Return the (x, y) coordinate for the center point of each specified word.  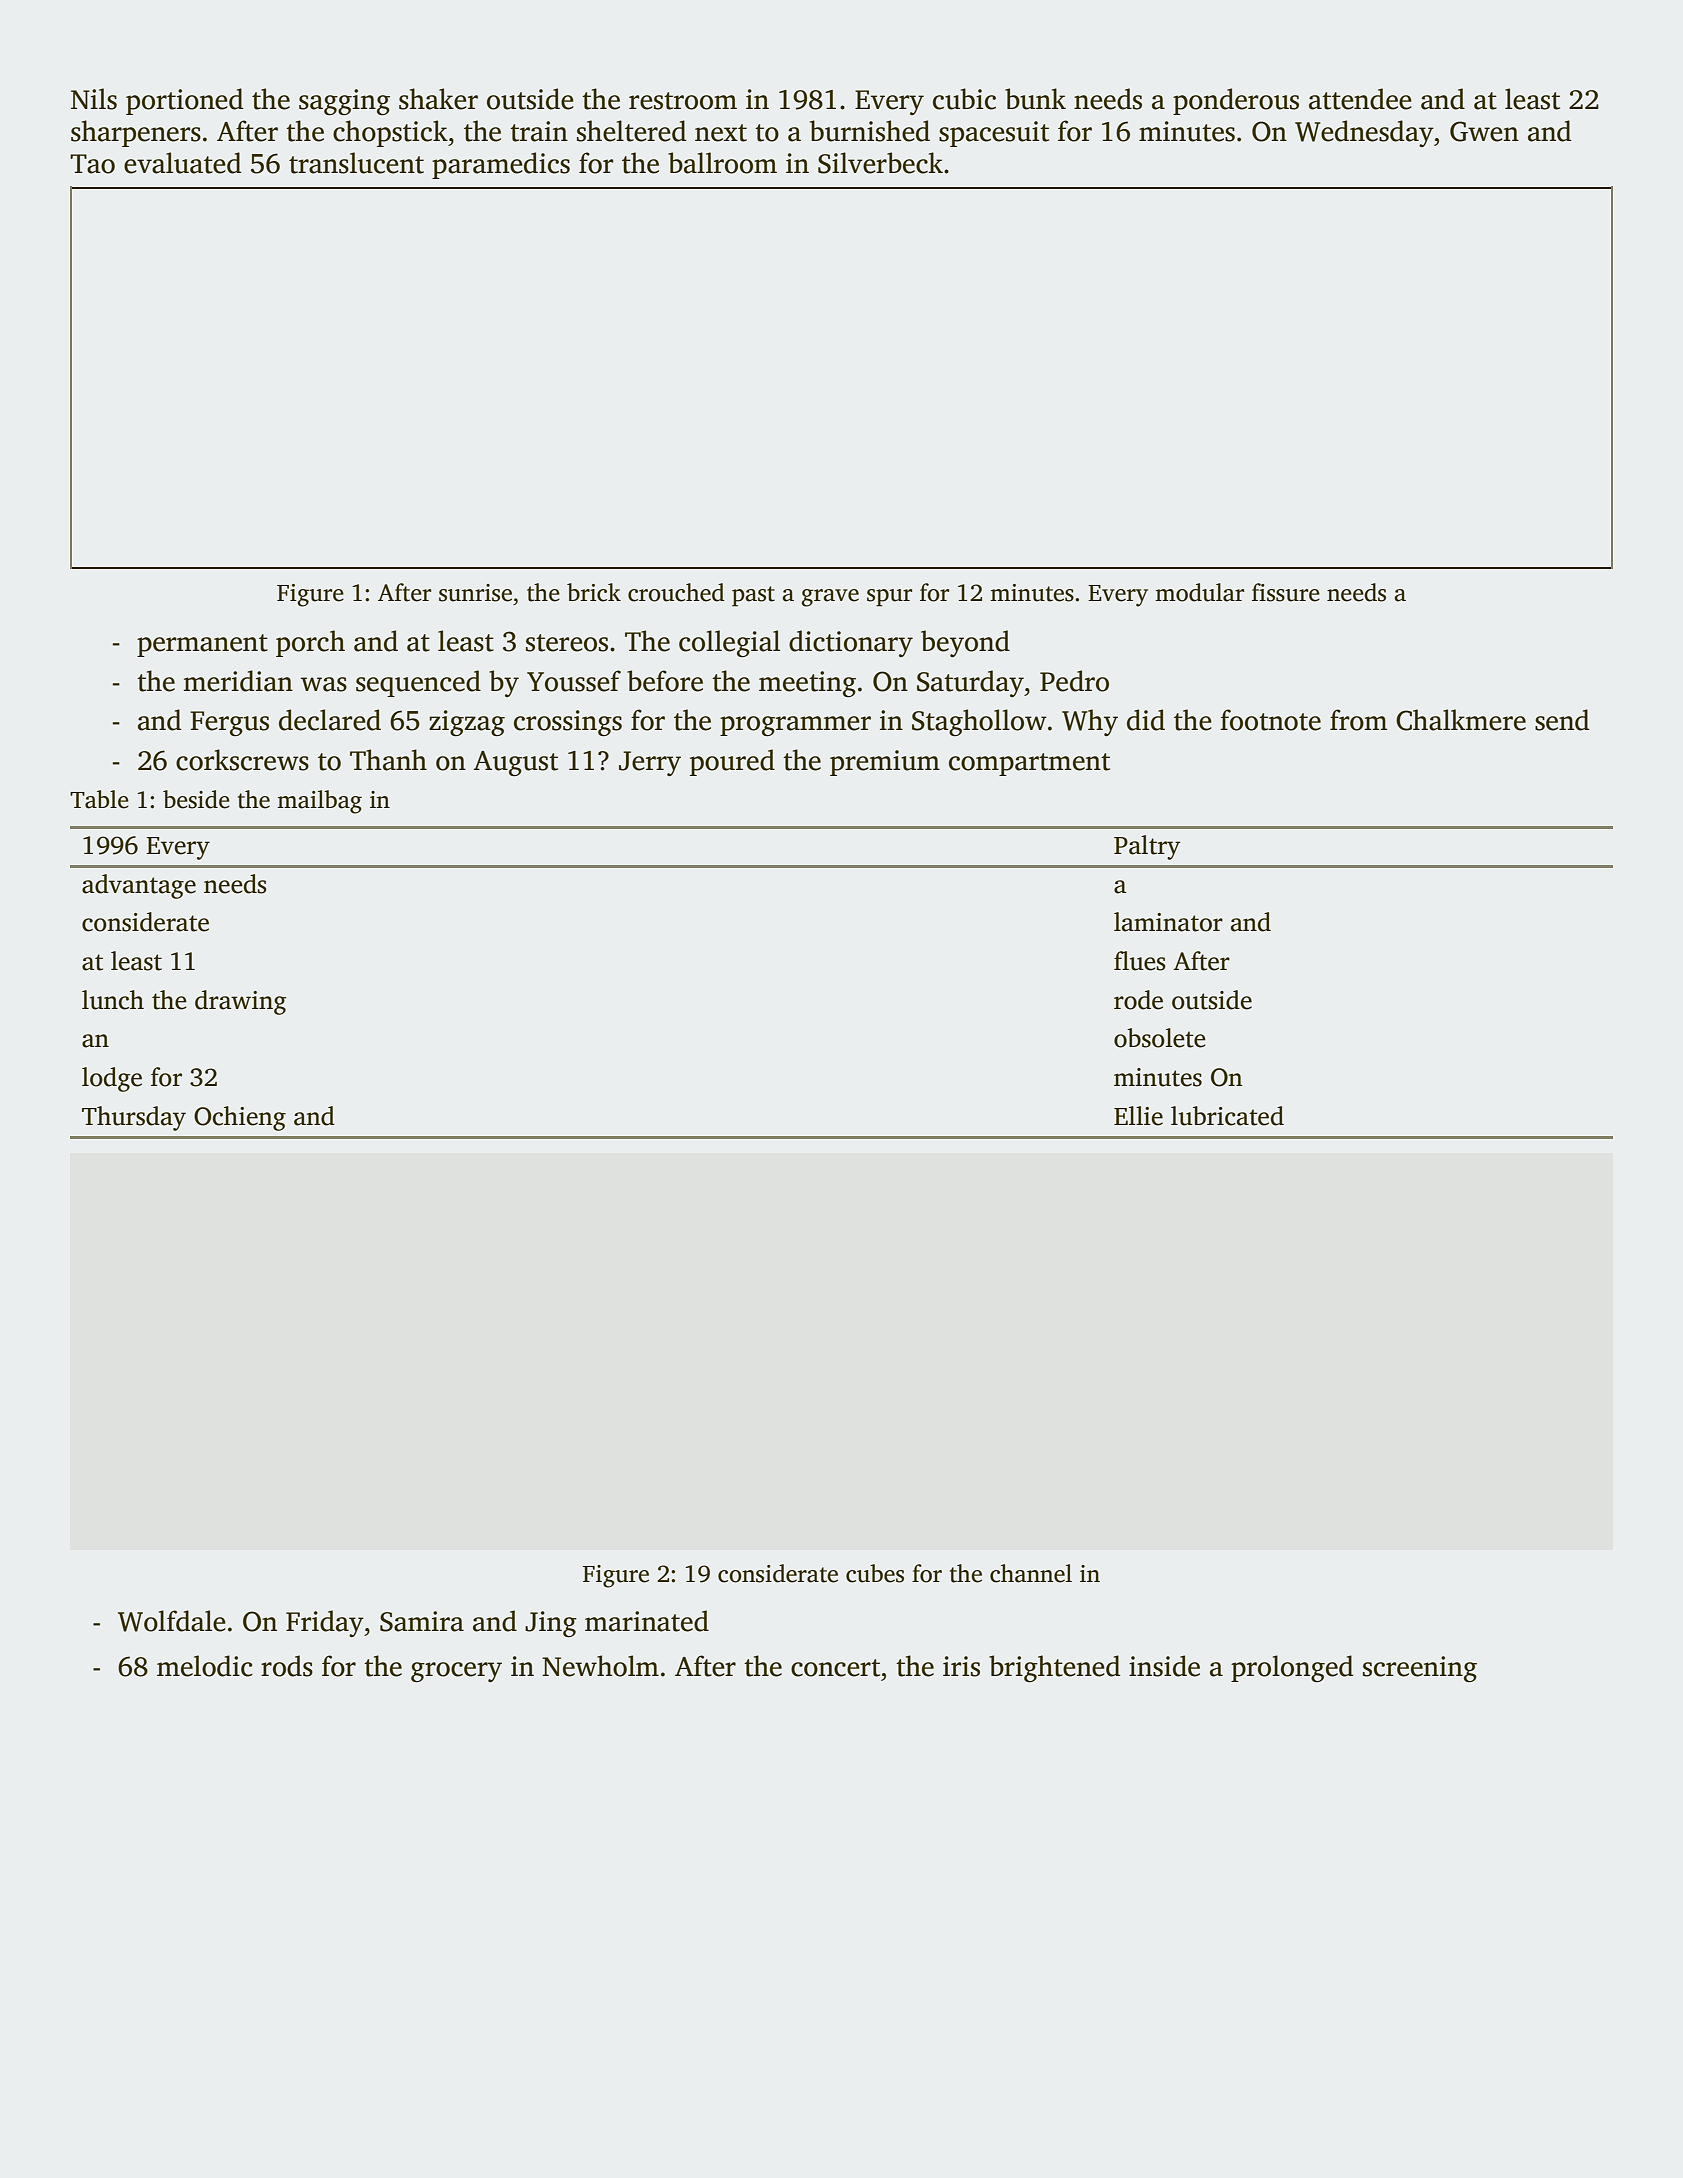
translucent (356, 163)
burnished (870, 131)
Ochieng (240, 1118)
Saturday (970, 683)
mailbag (319, 802)
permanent (202, 645)
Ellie (1138, 1116)
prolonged (1292, 1668)
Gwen (1484, 131)
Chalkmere (1461, 720)
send (1562, 720)
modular (1199, 592)
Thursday (134, 1118)
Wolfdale (172, 1621)
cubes (875, 1573)
